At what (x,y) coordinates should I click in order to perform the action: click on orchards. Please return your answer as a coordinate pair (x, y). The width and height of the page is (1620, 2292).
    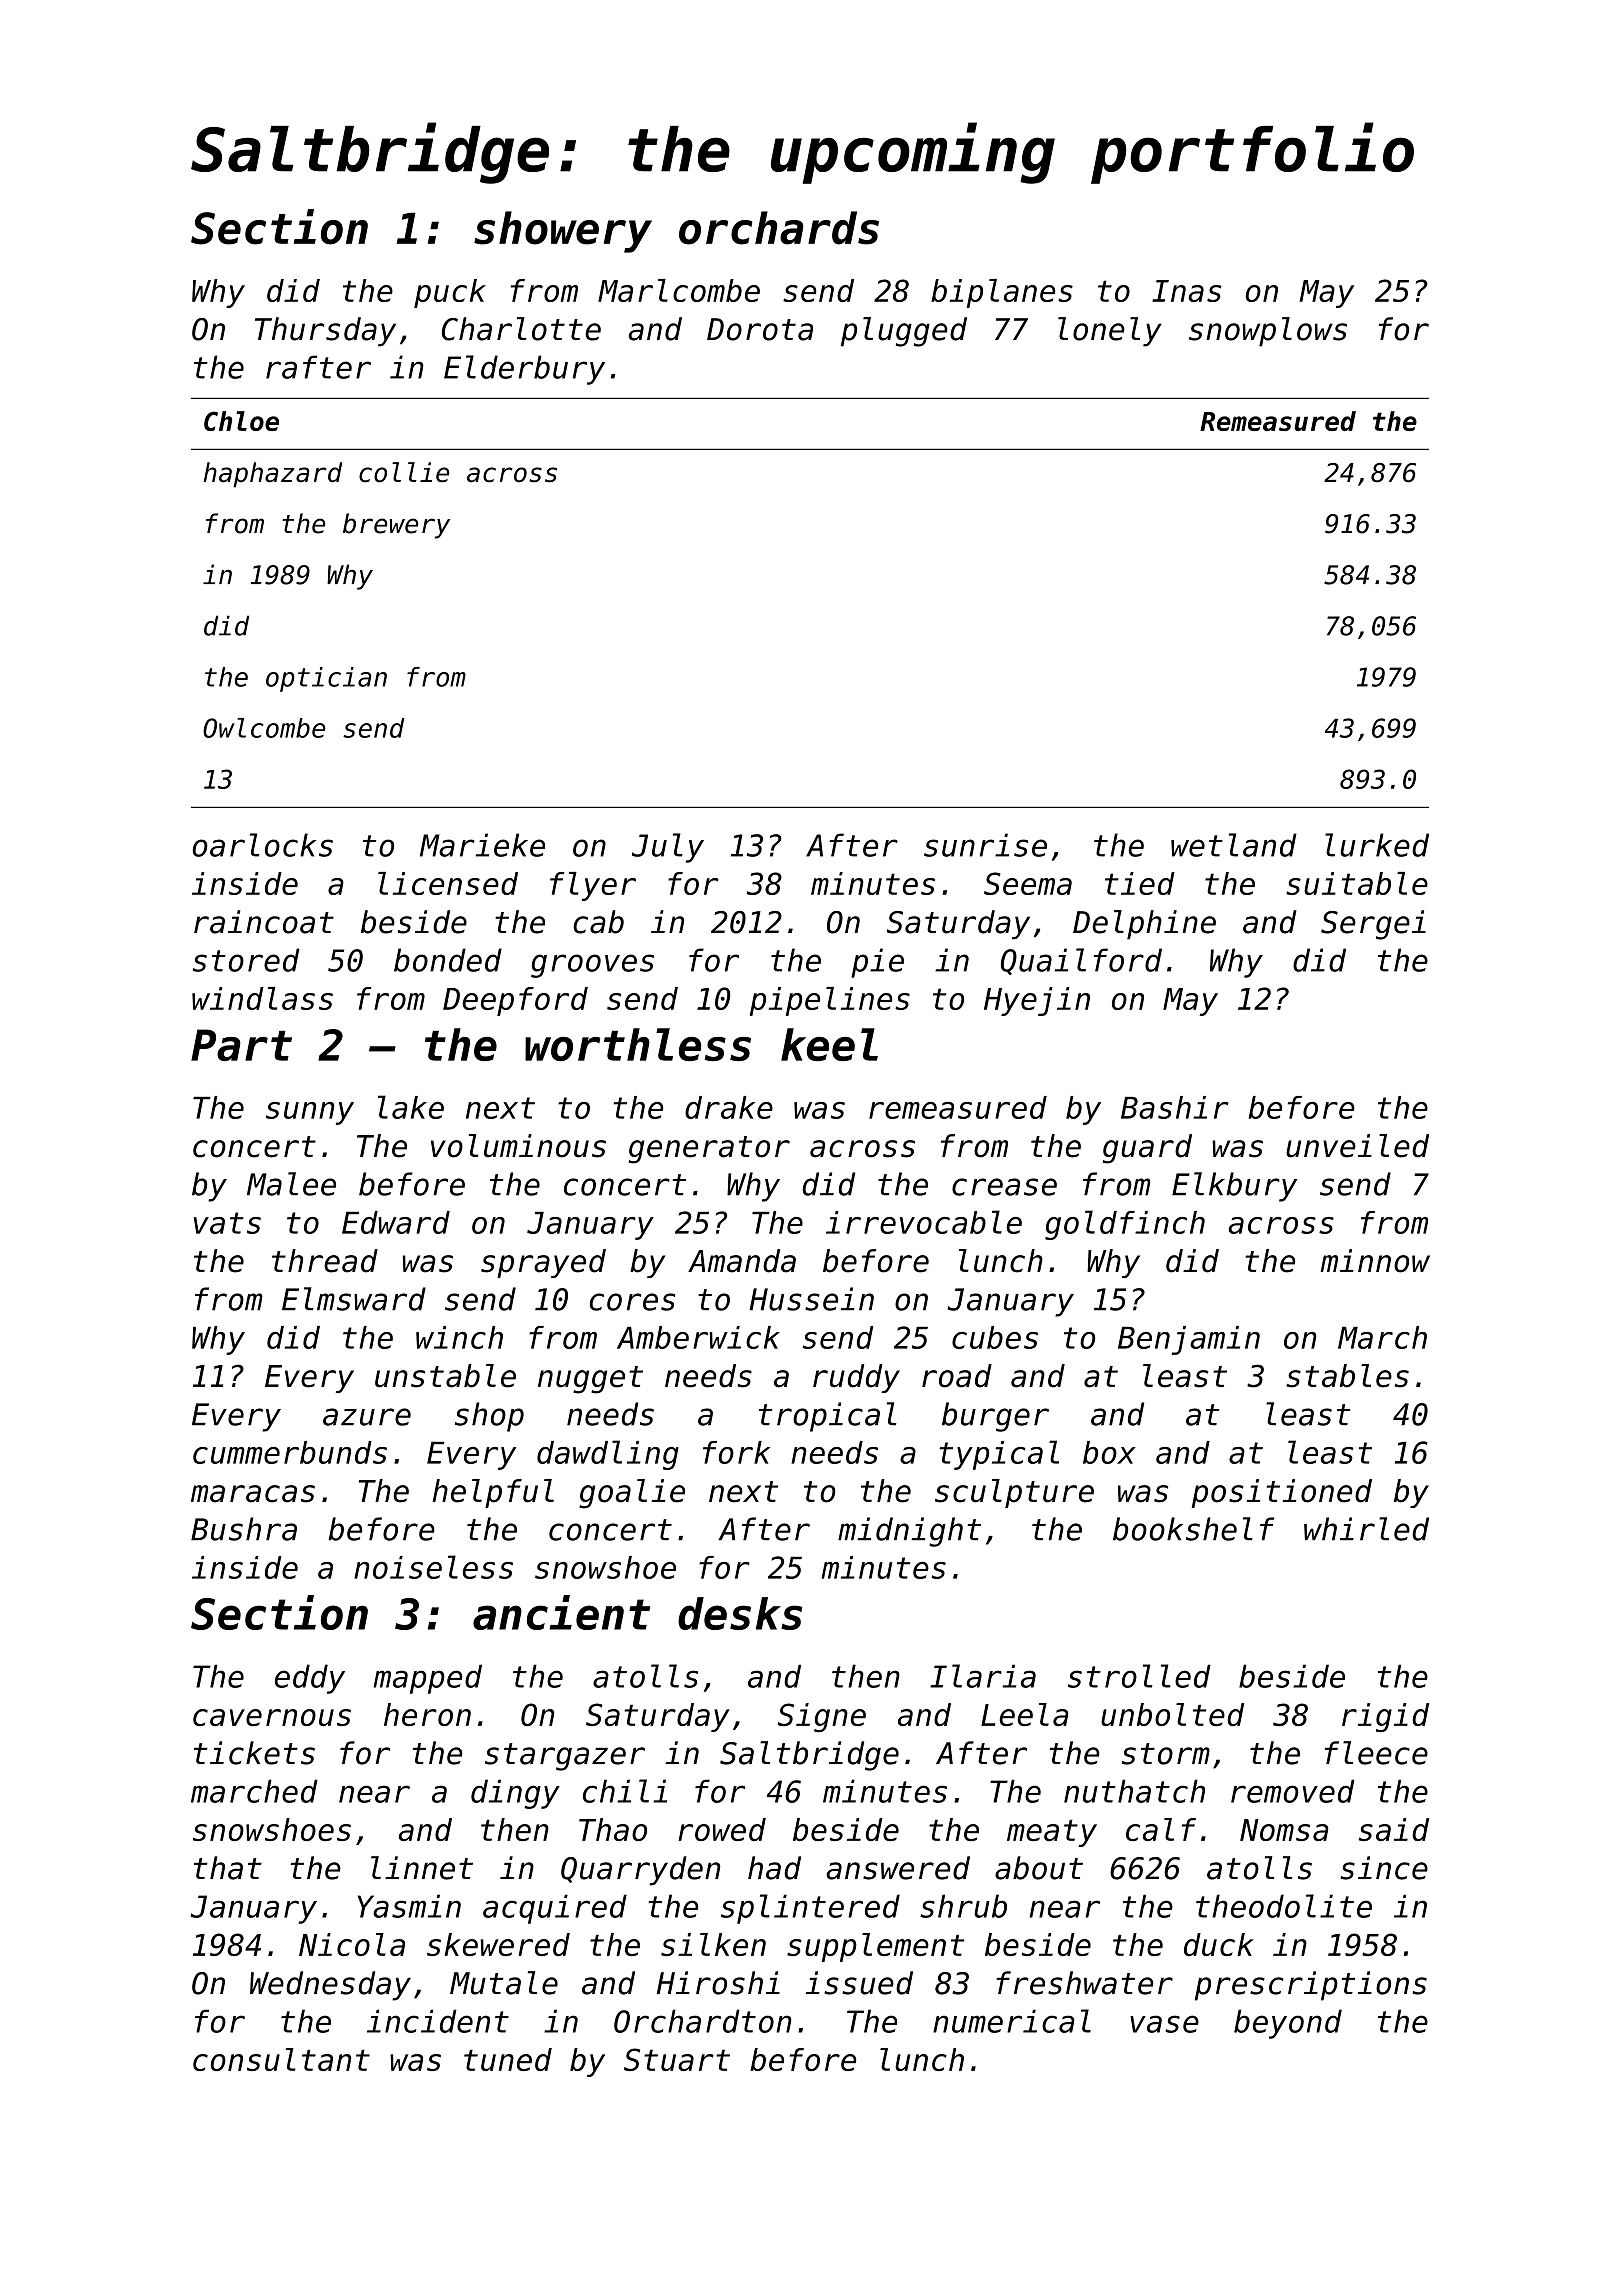
    Looking at the image, I should click on (779, 228).
